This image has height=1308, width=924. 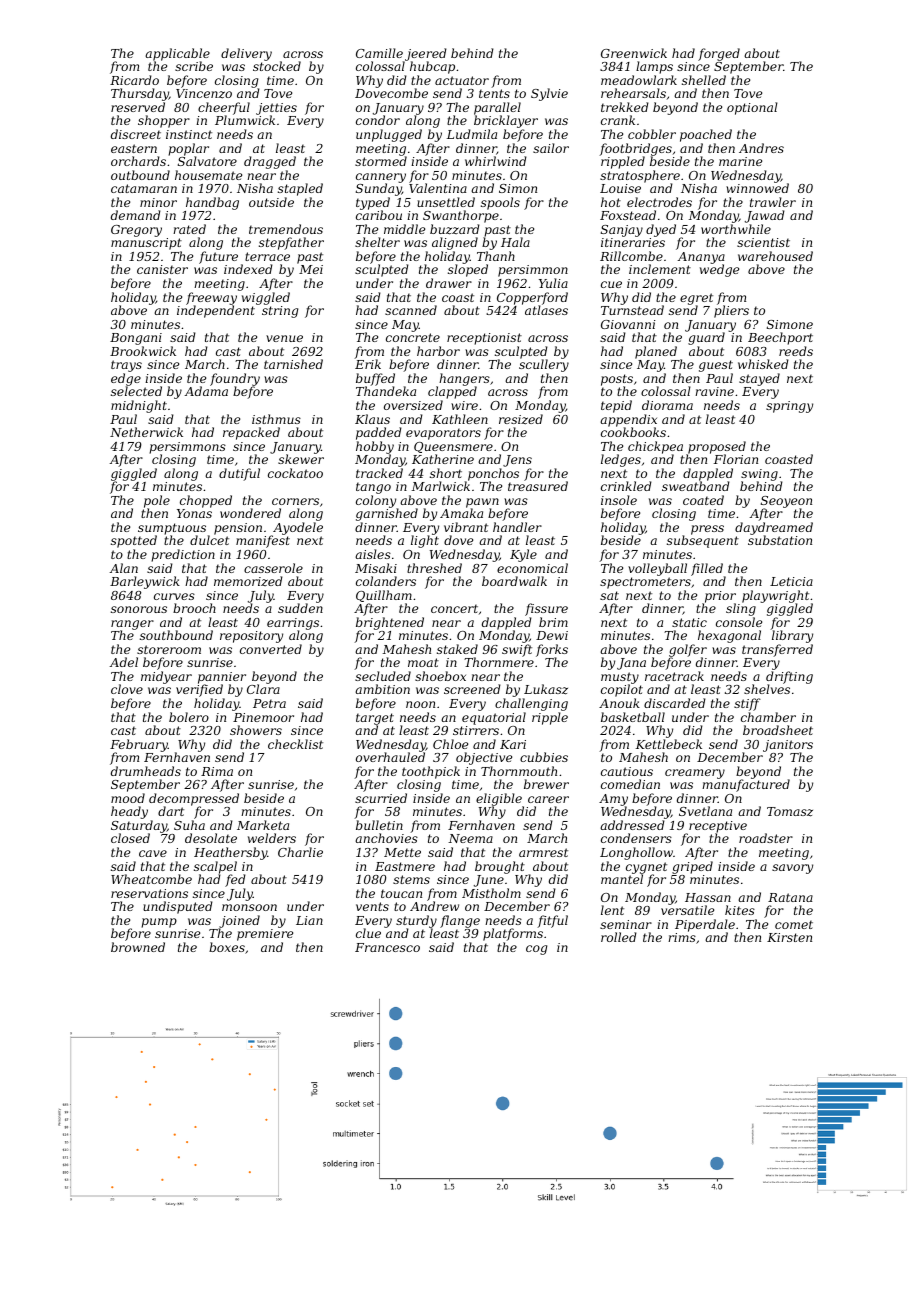 I want to click on rims, so click(x=682, y=937).
